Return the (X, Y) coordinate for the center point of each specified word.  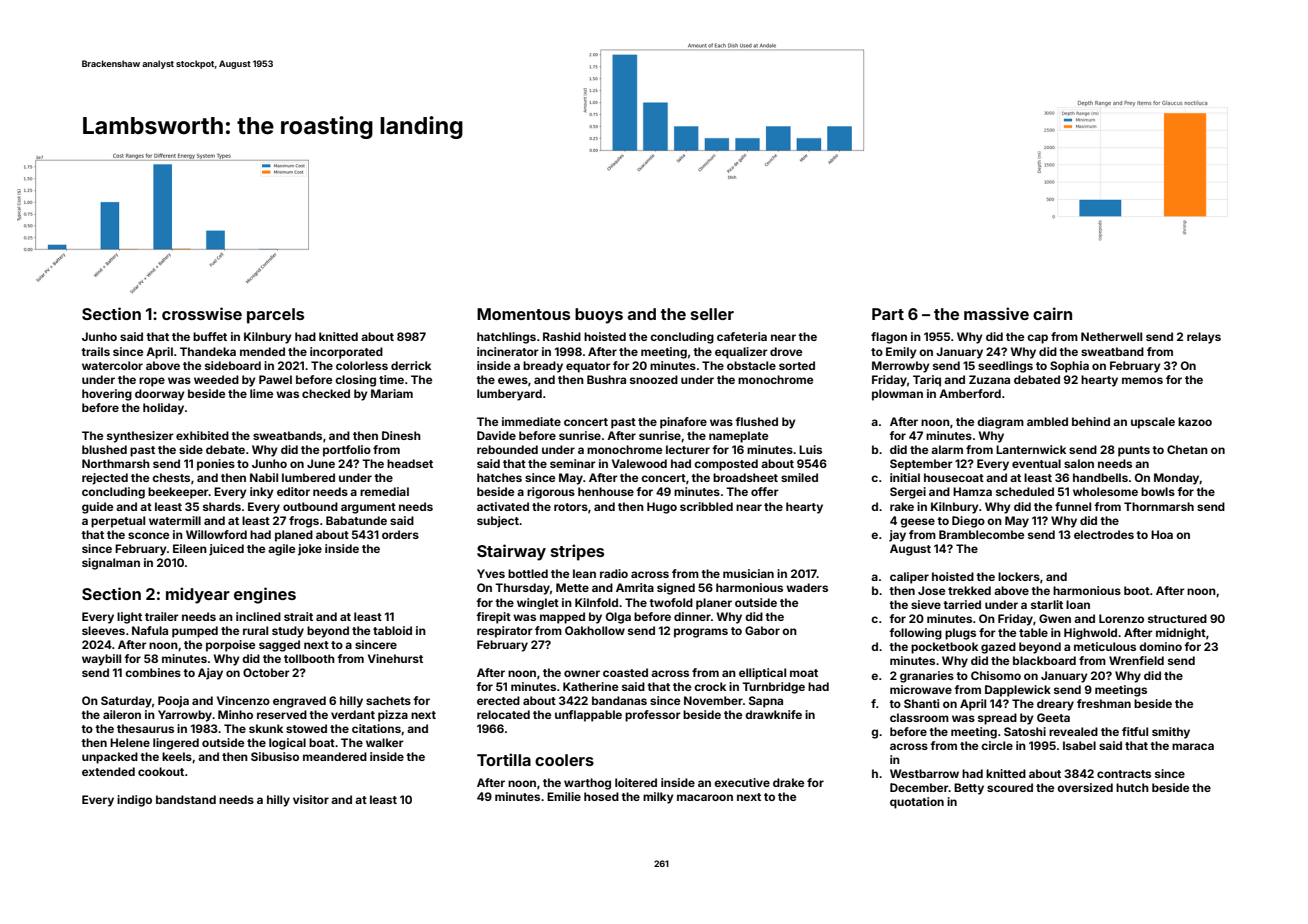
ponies (216, 465)
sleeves (103, 630)
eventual (1036, 463)
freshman (1104, 703)
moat (804, 673)
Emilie (564, 796)
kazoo (1195, 421)
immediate (531, 421)
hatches (499, 477)
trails (95, 351)
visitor (311, 799)
